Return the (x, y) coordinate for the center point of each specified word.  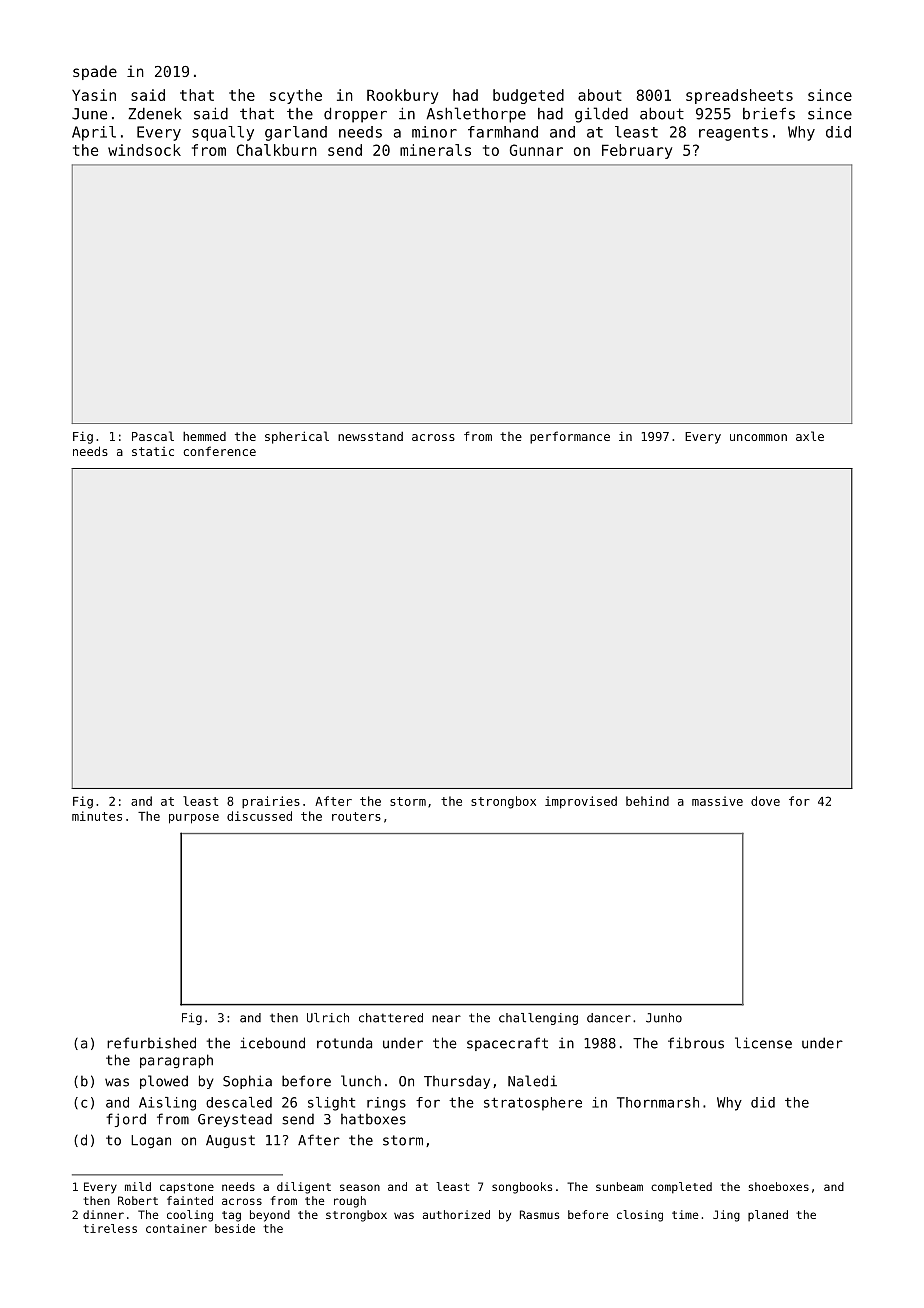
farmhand (503, 132)
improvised (581, 802)
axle (810, 436)
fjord (126, 1120)
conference (219, 451)
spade (95, 72)
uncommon (758, 437)
